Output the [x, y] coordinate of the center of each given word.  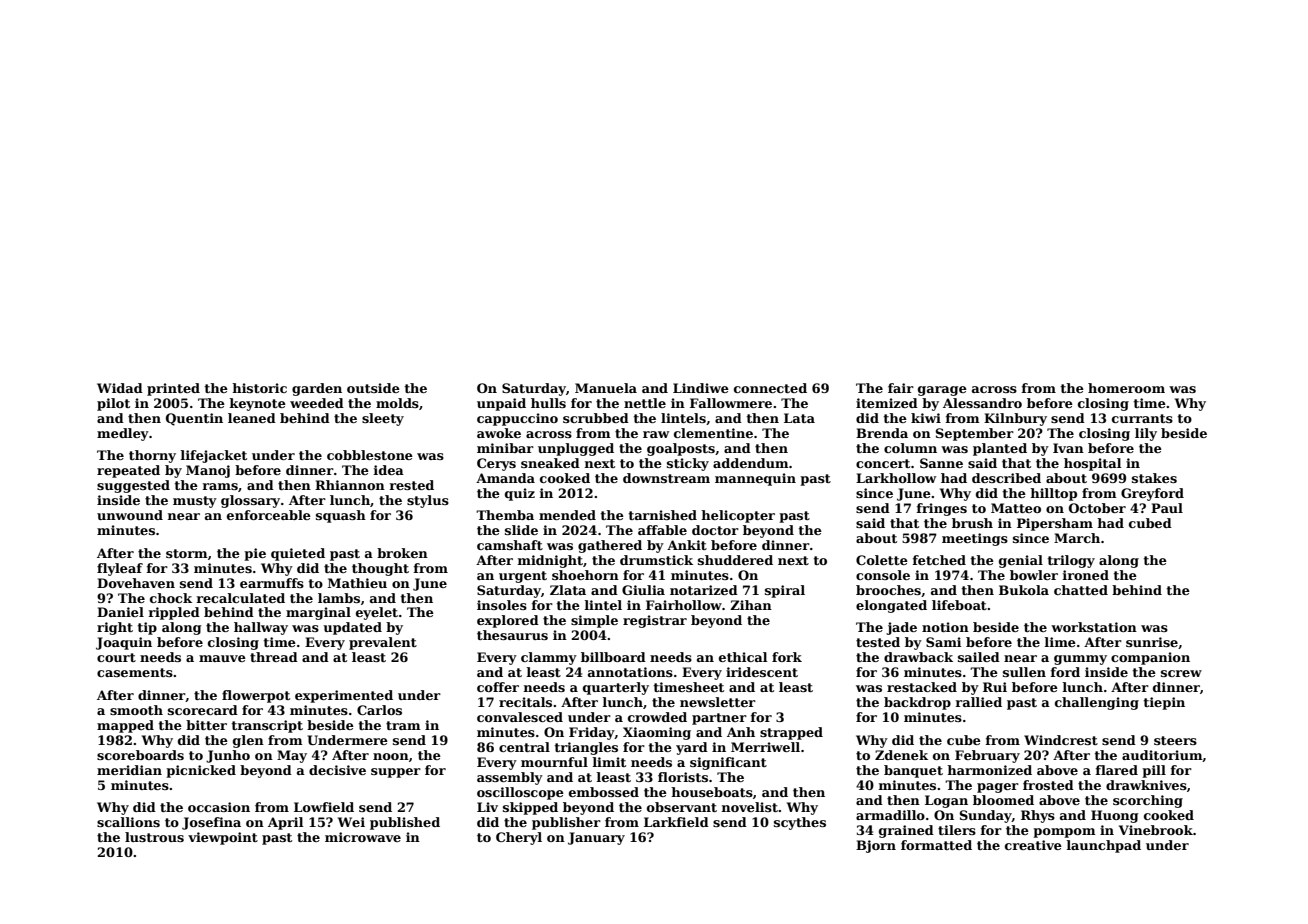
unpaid [501, 404]
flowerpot [256, 696]
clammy [549, 658]
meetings [975, 539]
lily [1146, 434]
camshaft [510, 545]
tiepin [1164, 703]
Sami [943, 642]
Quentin [194, 419]
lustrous [154, 837]
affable [662, 530]
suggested [133, 486]
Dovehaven [136, 583]
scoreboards [140, 755]
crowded [657, 717]
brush [972, 523]
